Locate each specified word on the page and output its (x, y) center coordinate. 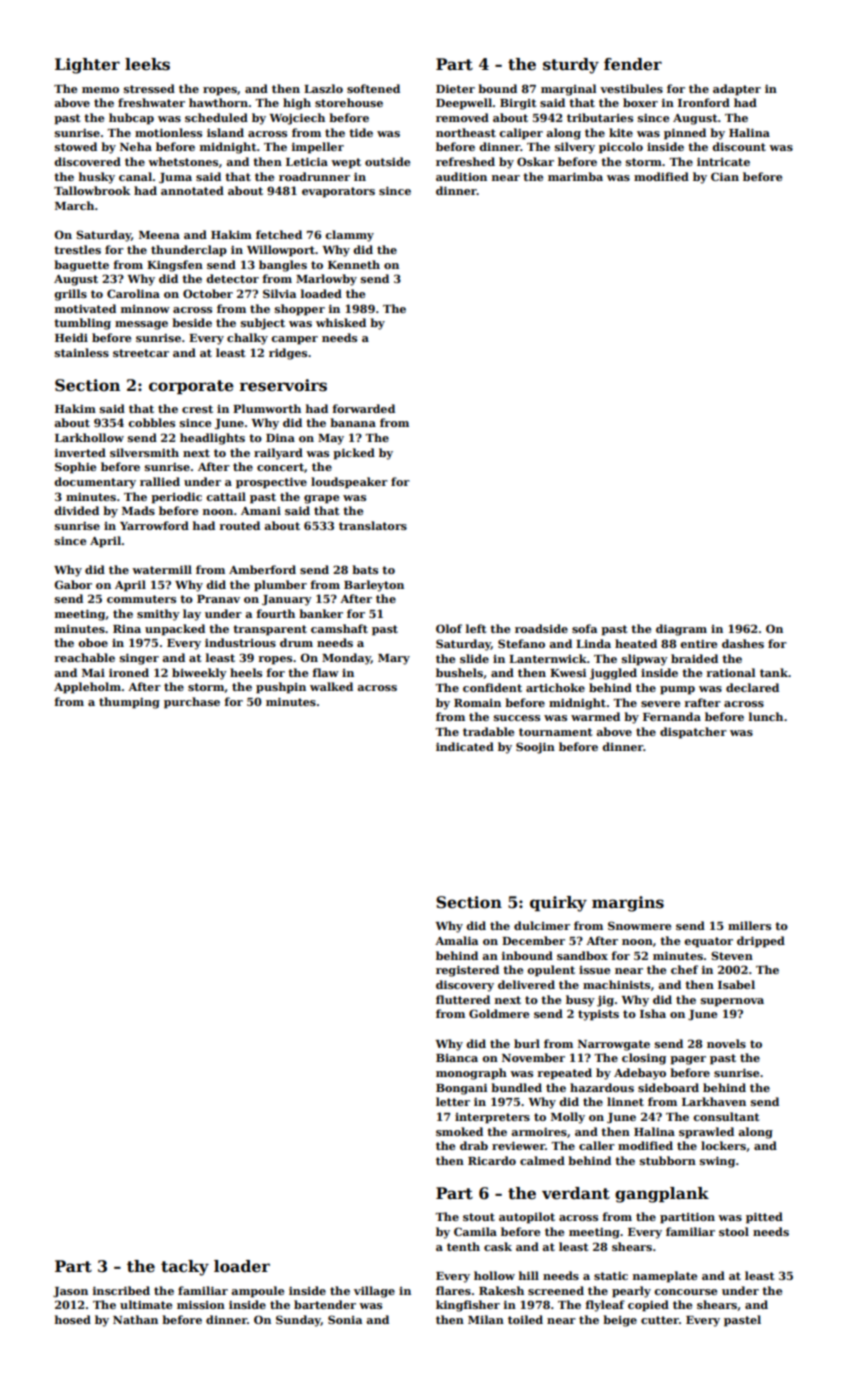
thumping (129, 703)
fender (633, 64)
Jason (70, 1292)
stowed (76, 146)
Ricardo (492, 1160)
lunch (766, 716)
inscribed (121, 1290)
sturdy (571, 66)
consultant (726, 1116)
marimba (575, 176)
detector (232, 278)
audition (461, 176)
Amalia (456, 940)
